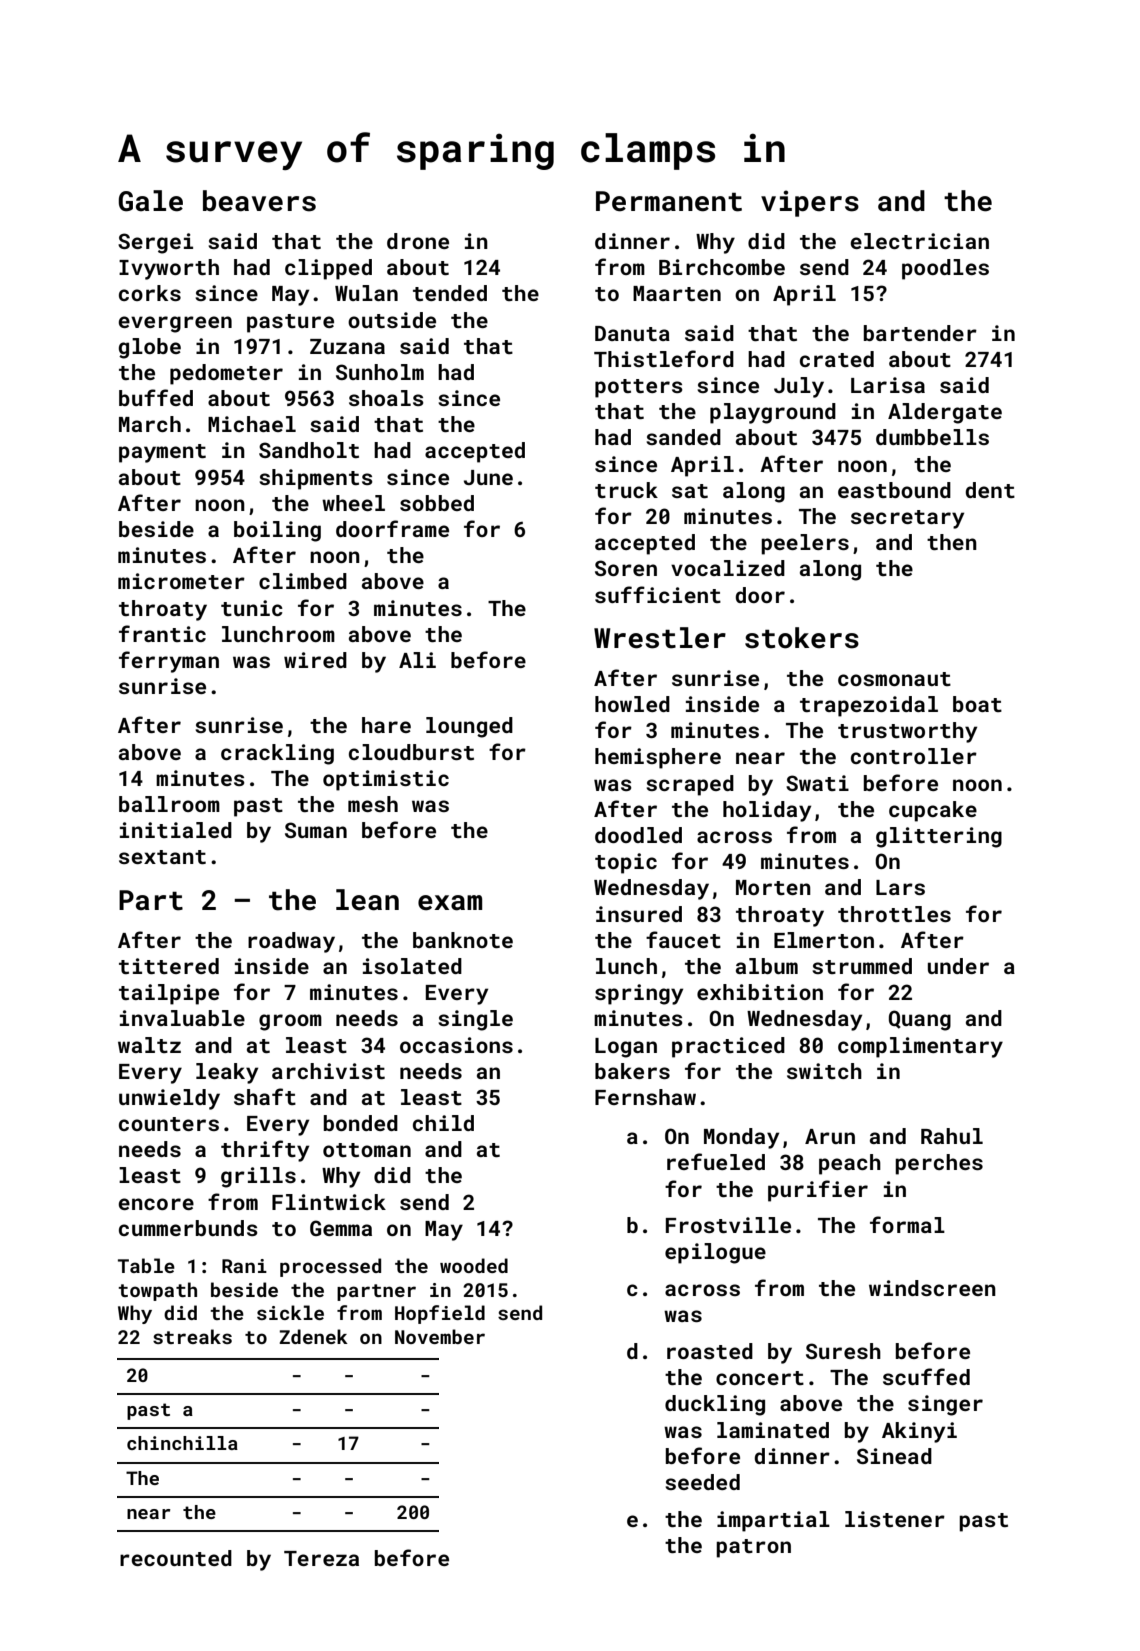  I want to click on stokers, so click(802, 638).
